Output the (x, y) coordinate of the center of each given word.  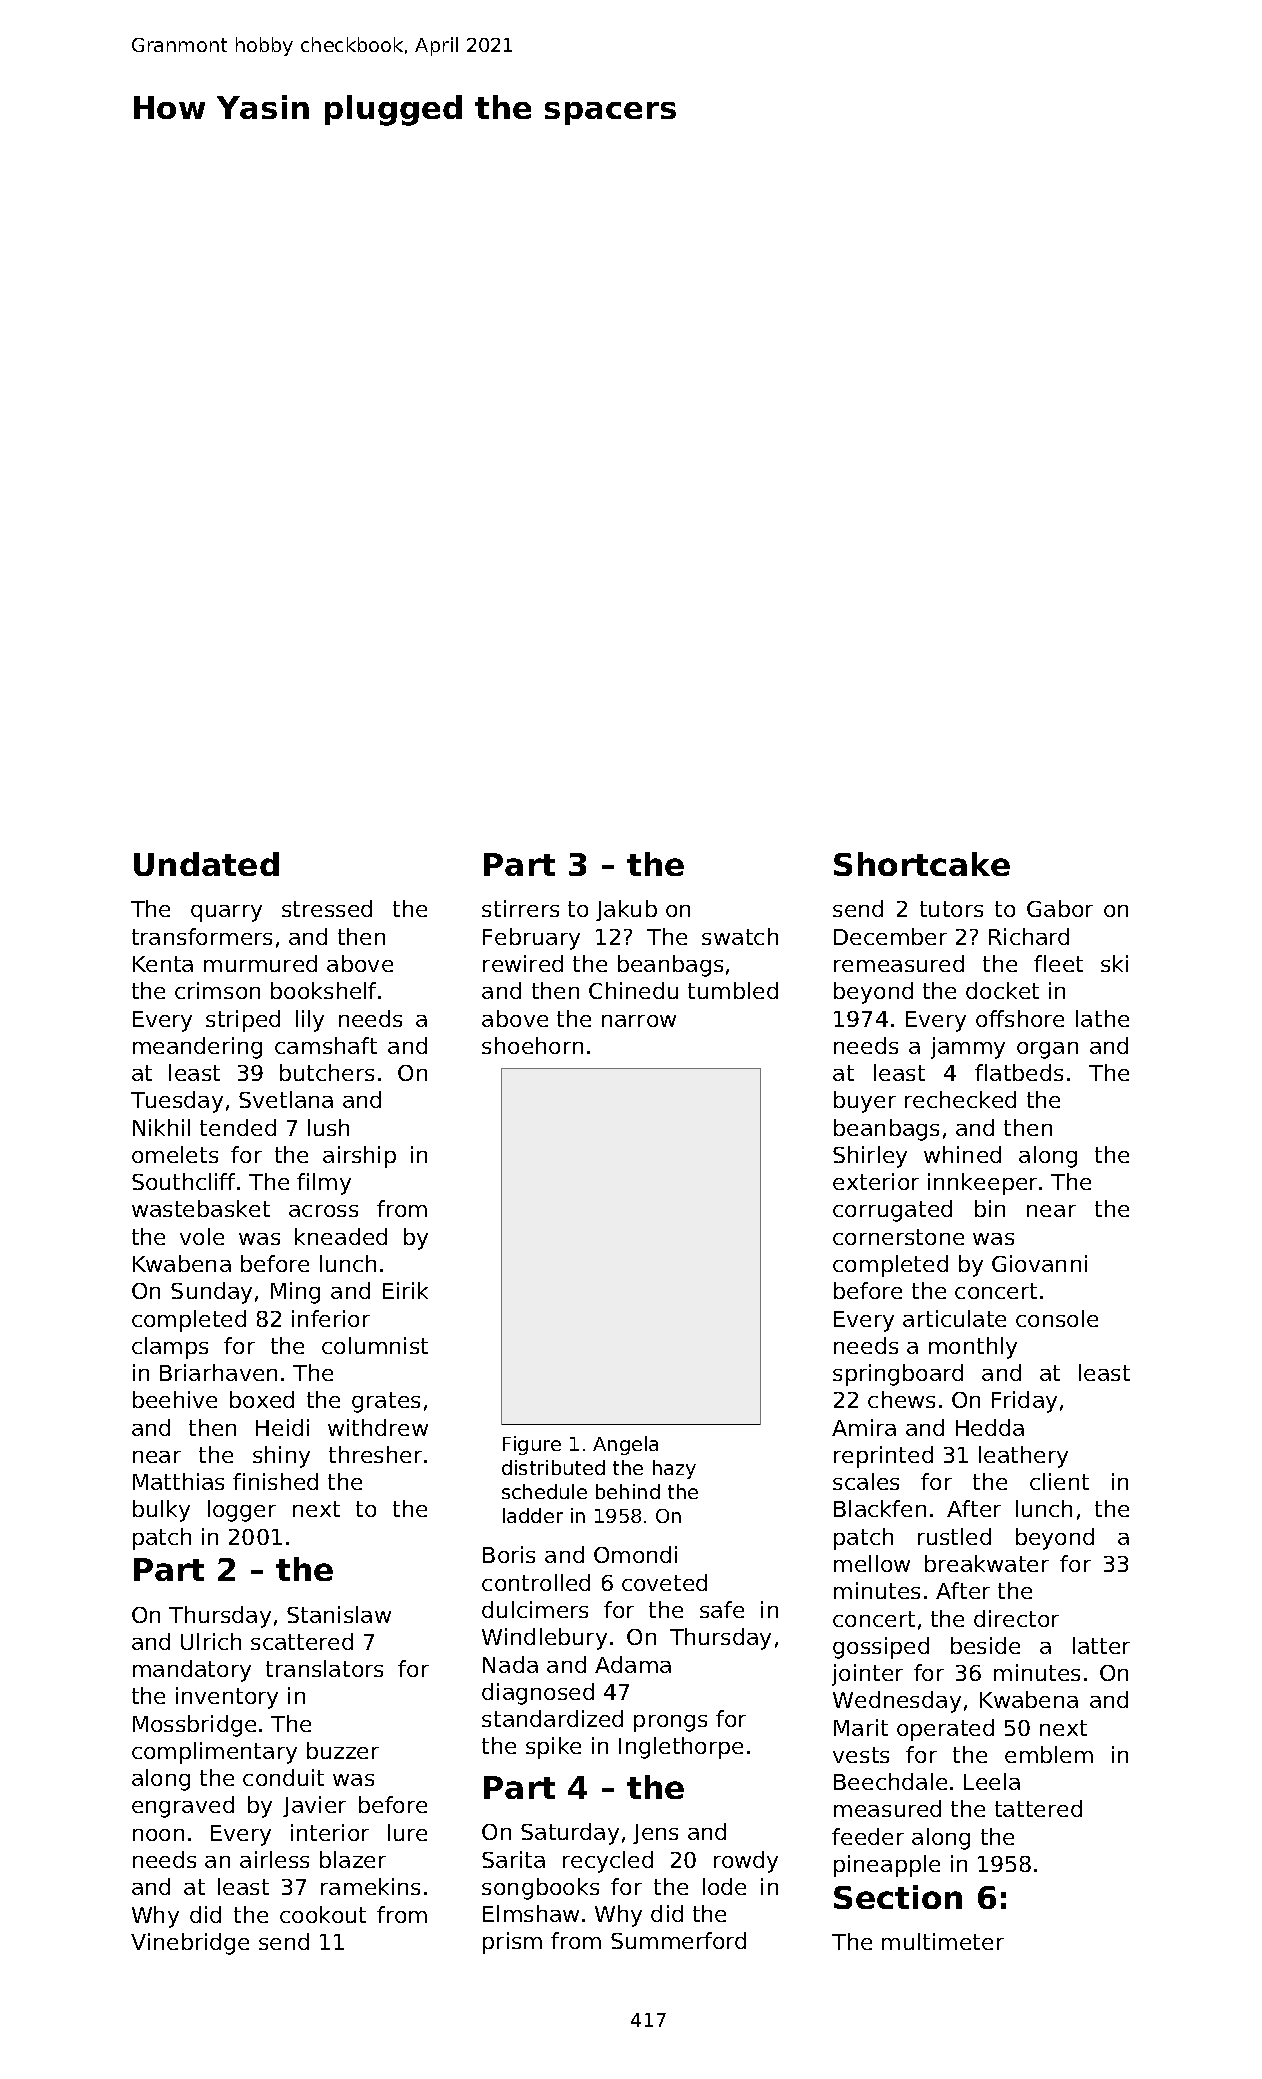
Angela (625, 1445)
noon (158, 1835)
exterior (876, 1181)
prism (512, 1943)
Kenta (163, 964)
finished (275, 1481)
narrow (639, 1021)
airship (359, 1157)
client (1059, 1481)
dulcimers (535, 1609)
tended (238, 1127)
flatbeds (1019, 1072)
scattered (302, 1641)
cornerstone (898, 1237)
